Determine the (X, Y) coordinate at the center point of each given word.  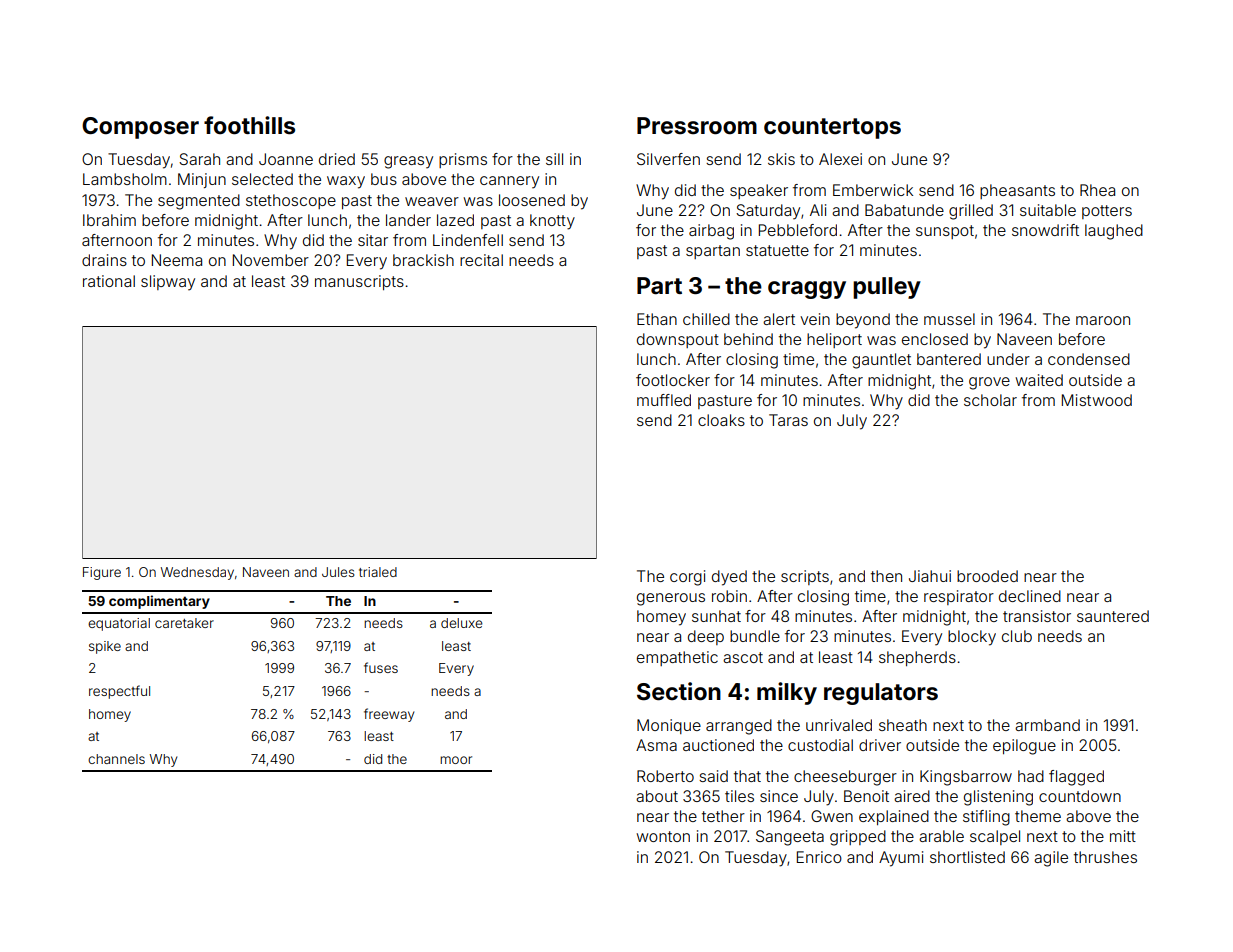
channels (116, 759)
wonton (663, 836)
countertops (832, 128)
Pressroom (697, 126)
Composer (140, 128)
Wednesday (197, 573)
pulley (887, 288)
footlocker (673, 380)
